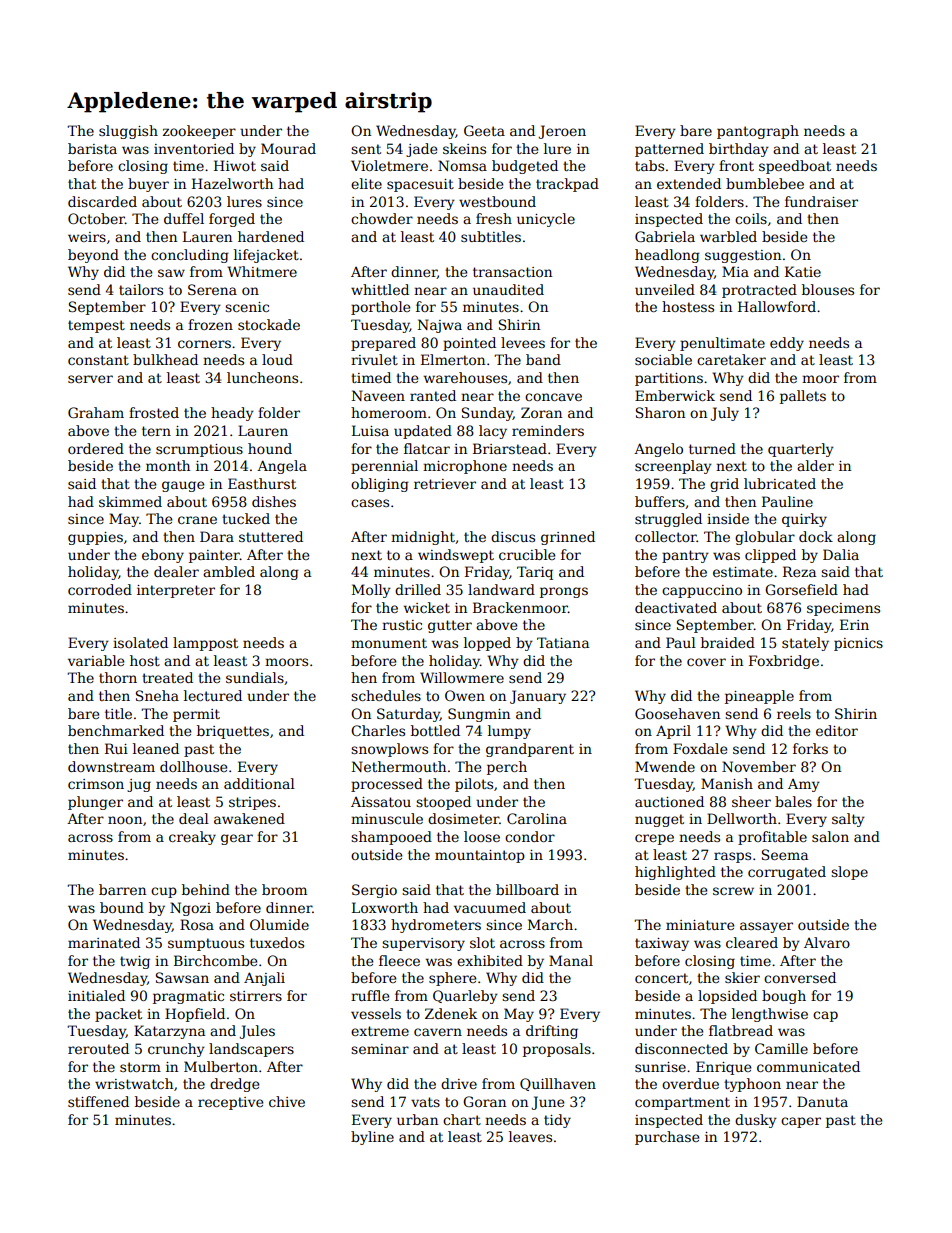  I want to click on barren, so click(122, 889).
